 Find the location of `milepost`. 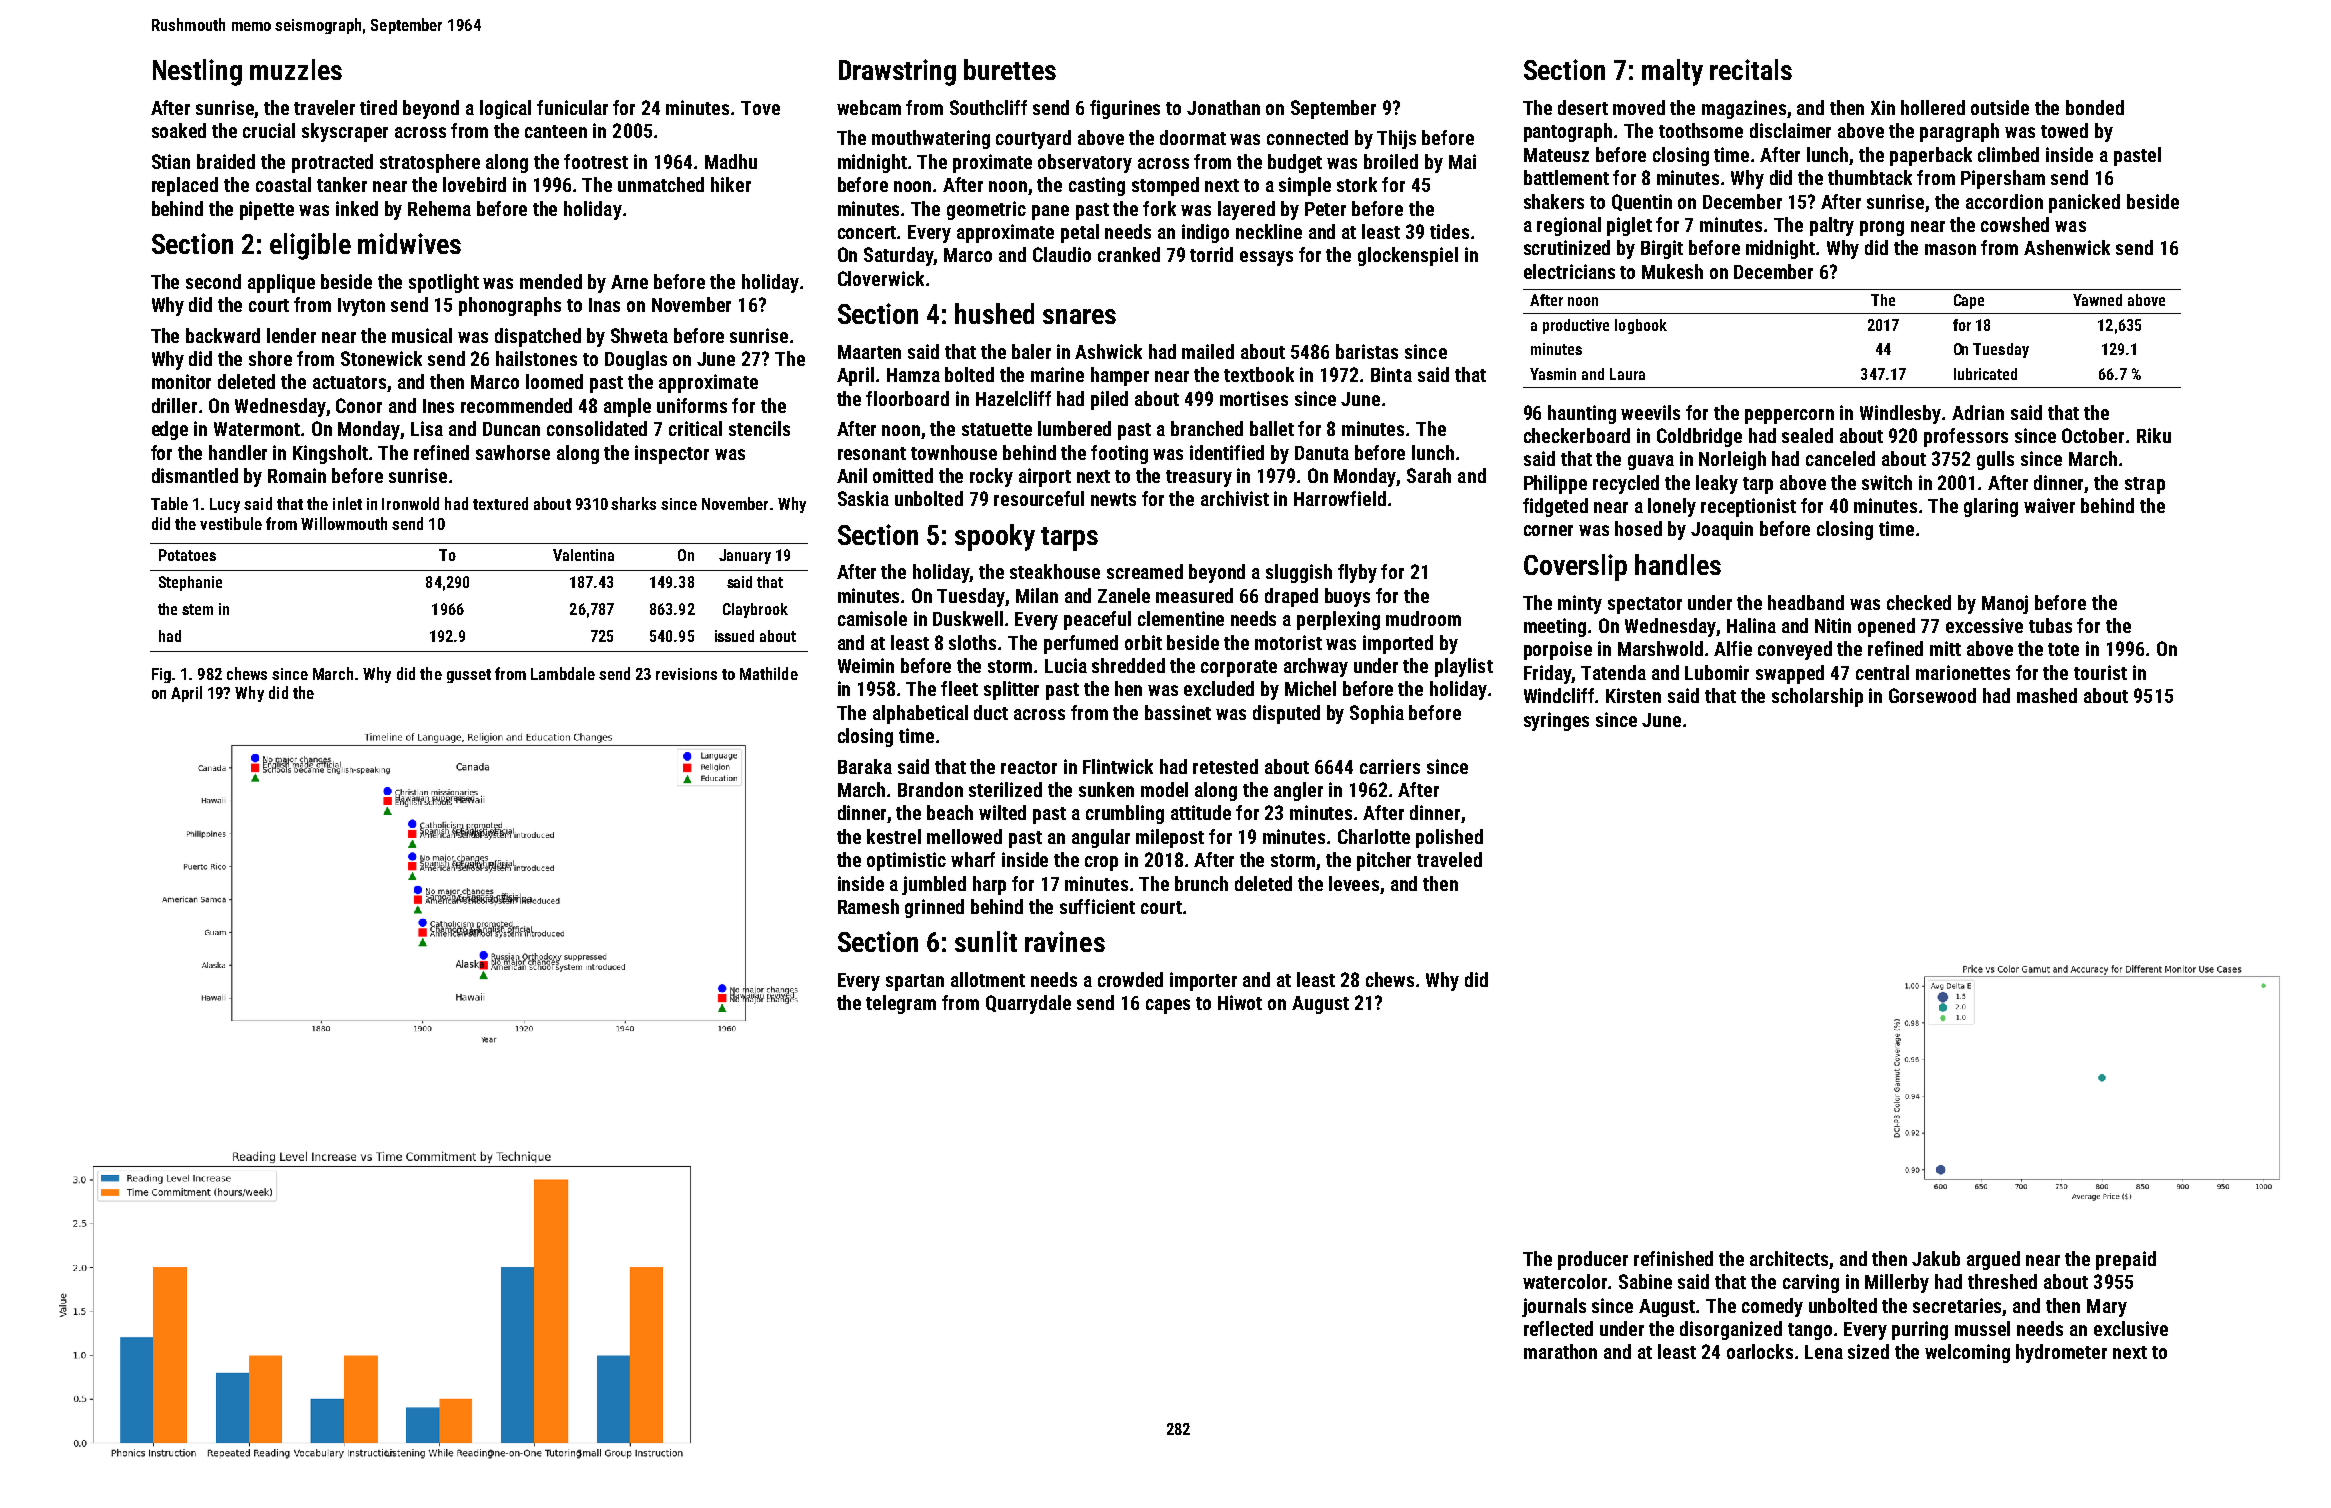

milepost is located at coordinates (1170, 838).
